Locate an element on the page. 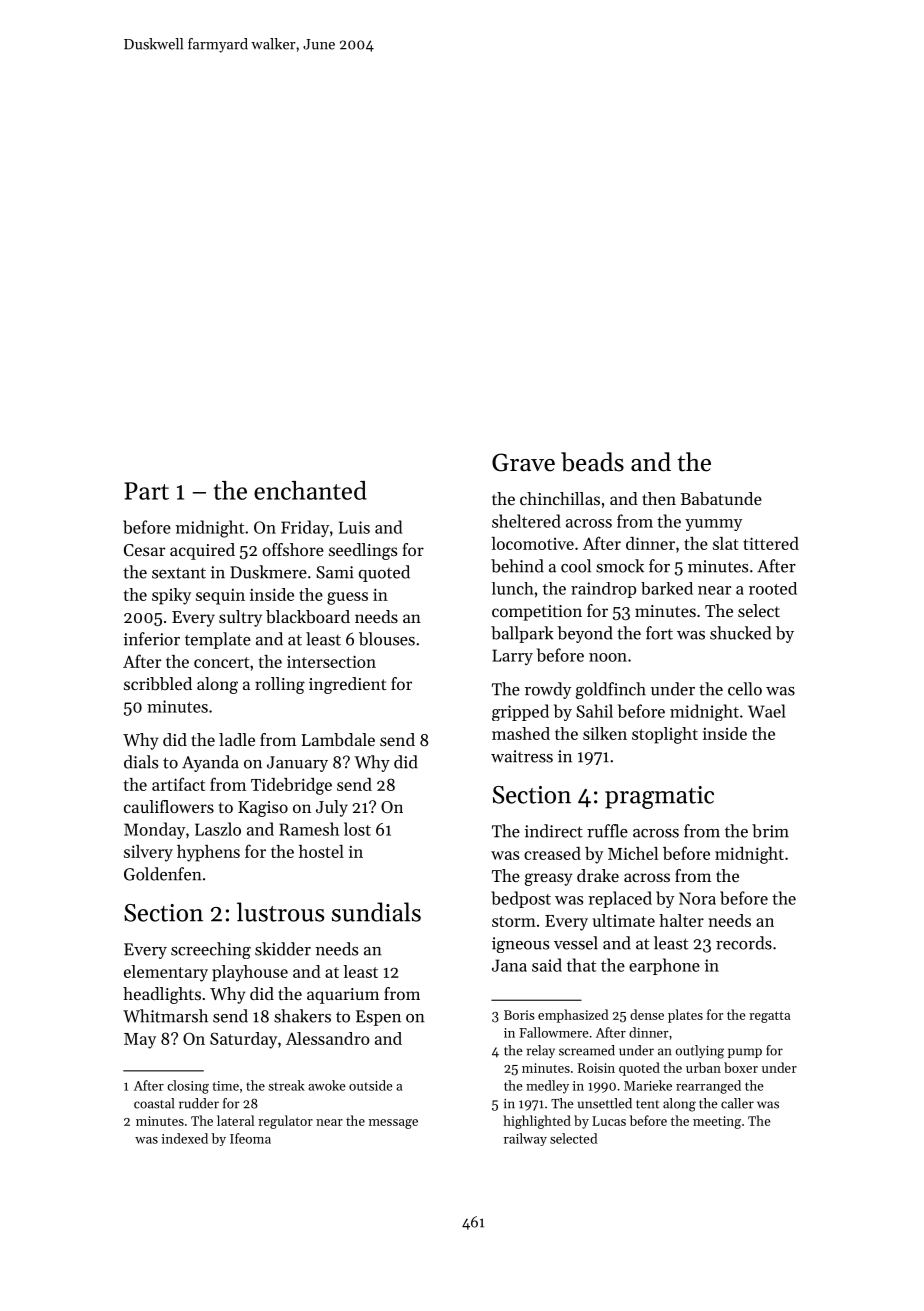  bedpost is located at coordinates (521, 899).
